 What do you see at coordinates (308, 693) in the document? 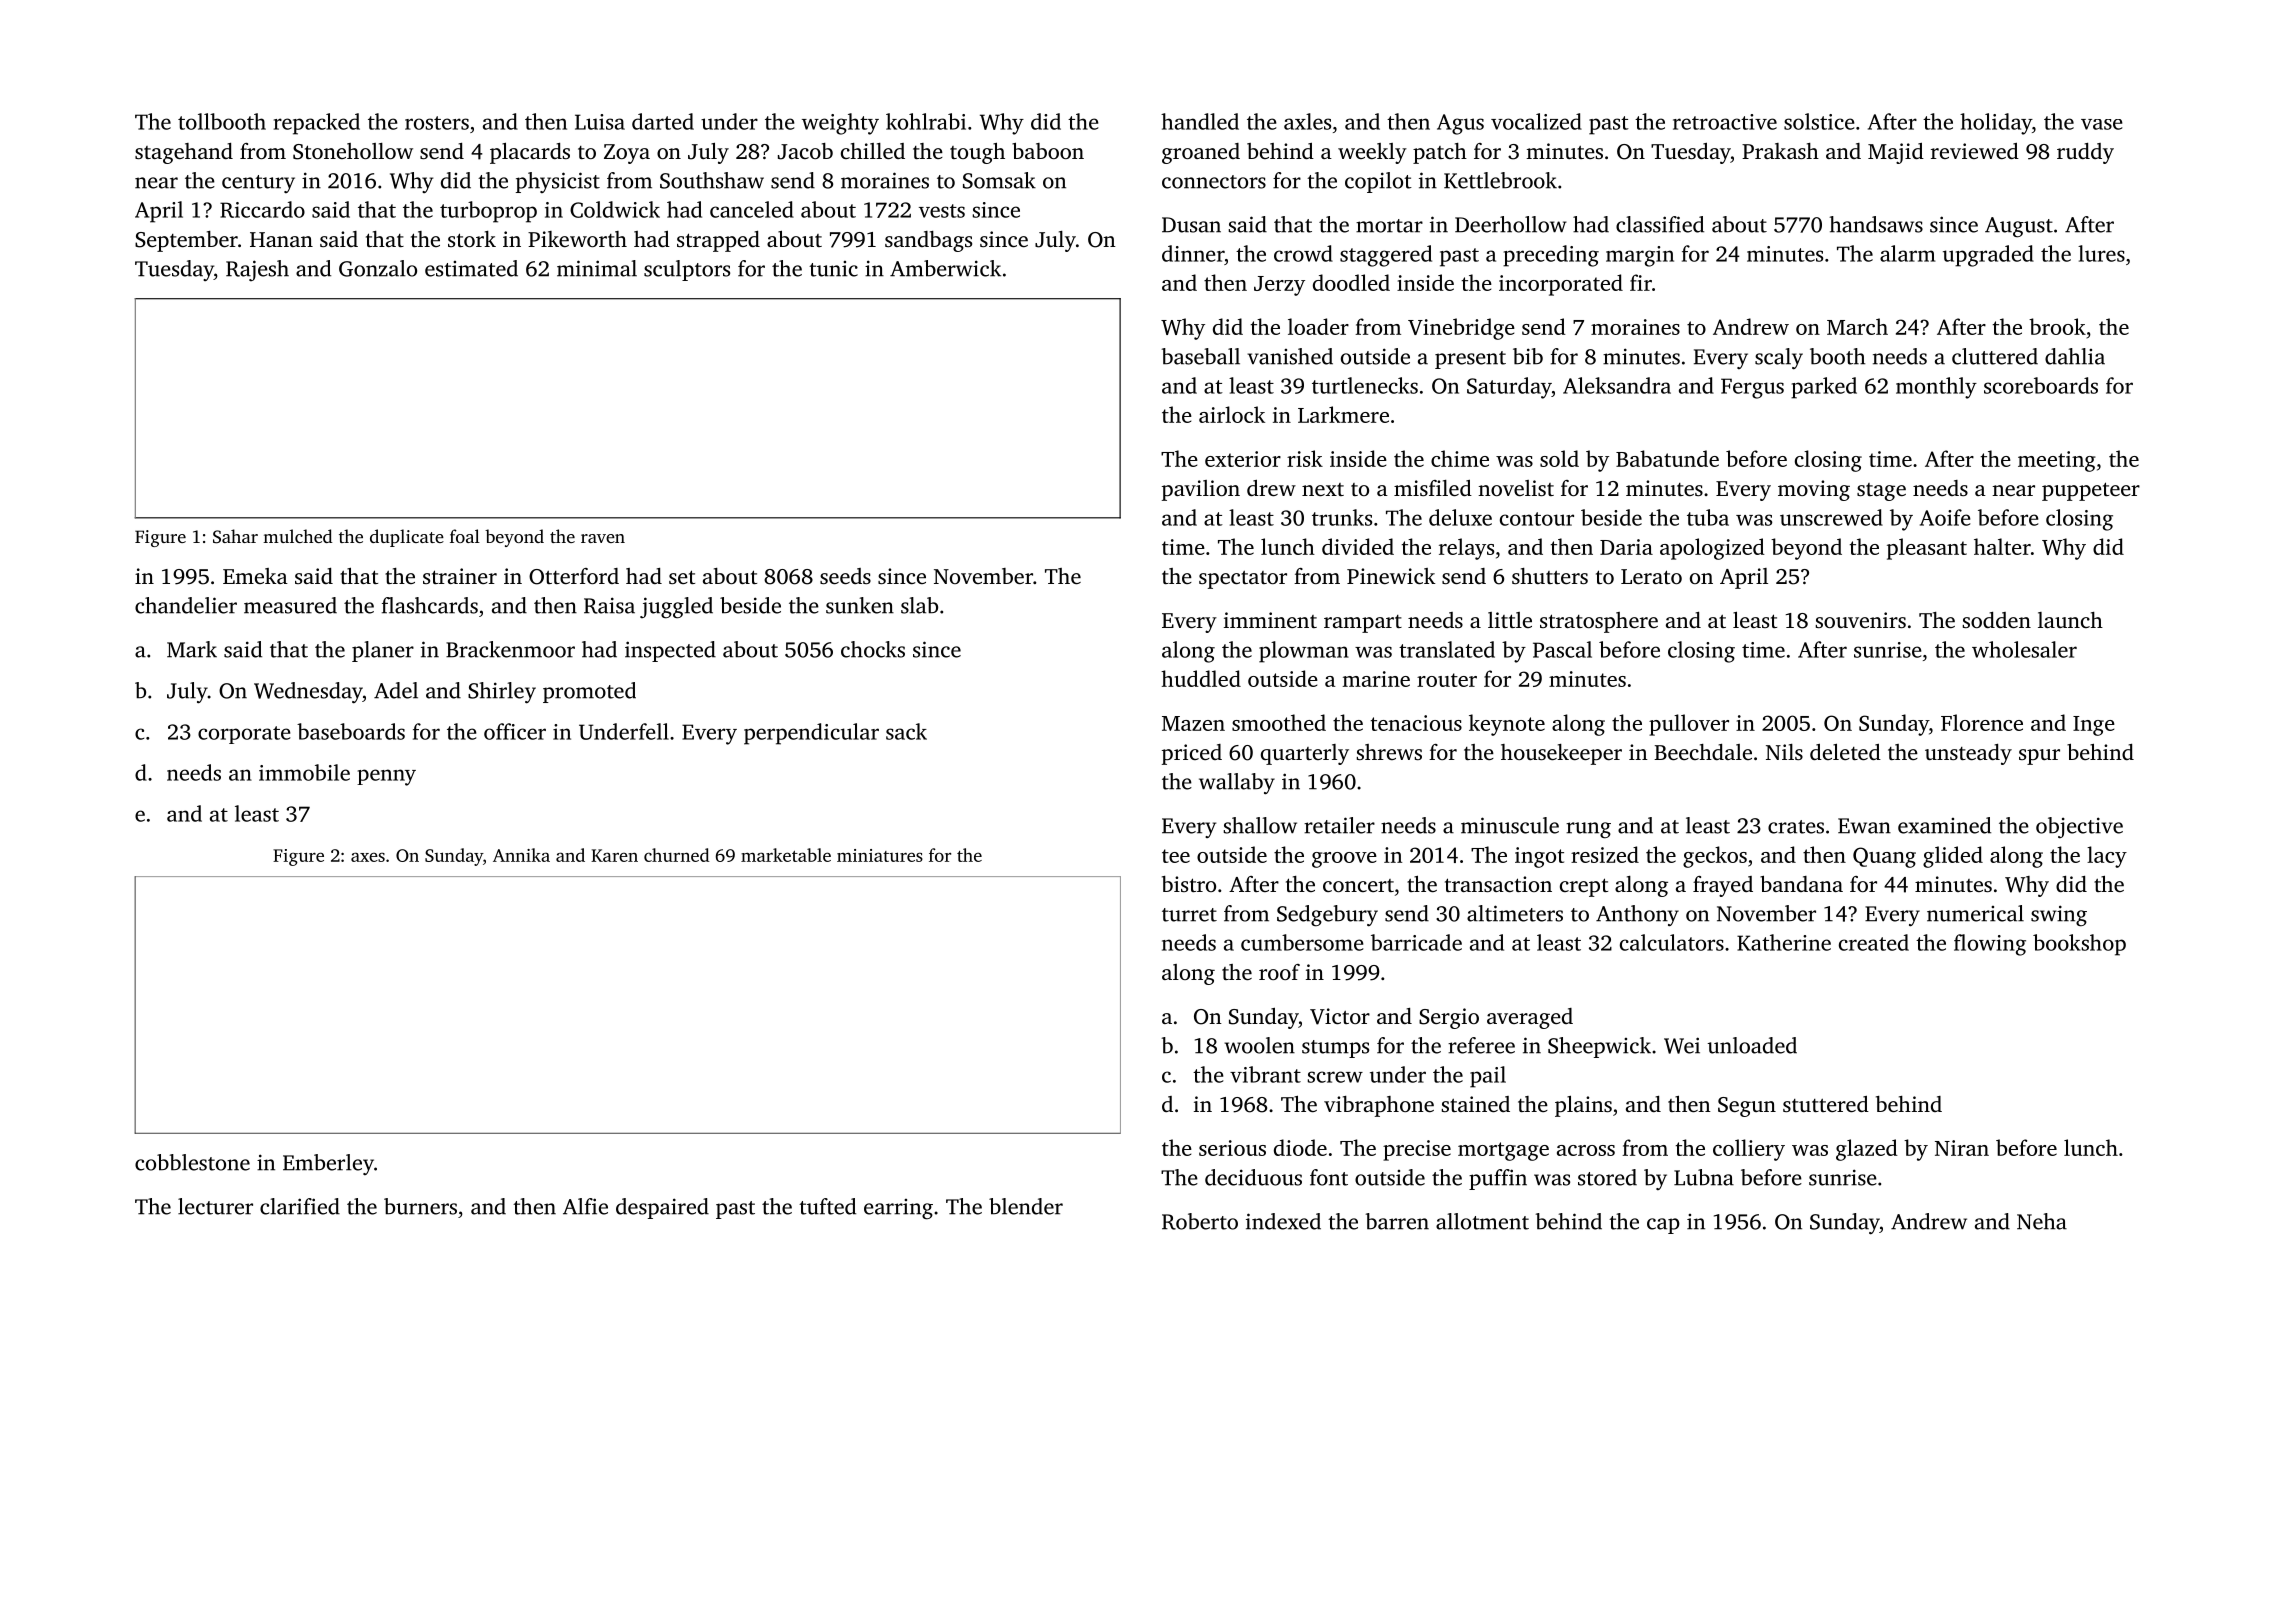
I see `Wednesday` at bounding box center [308, 693].
